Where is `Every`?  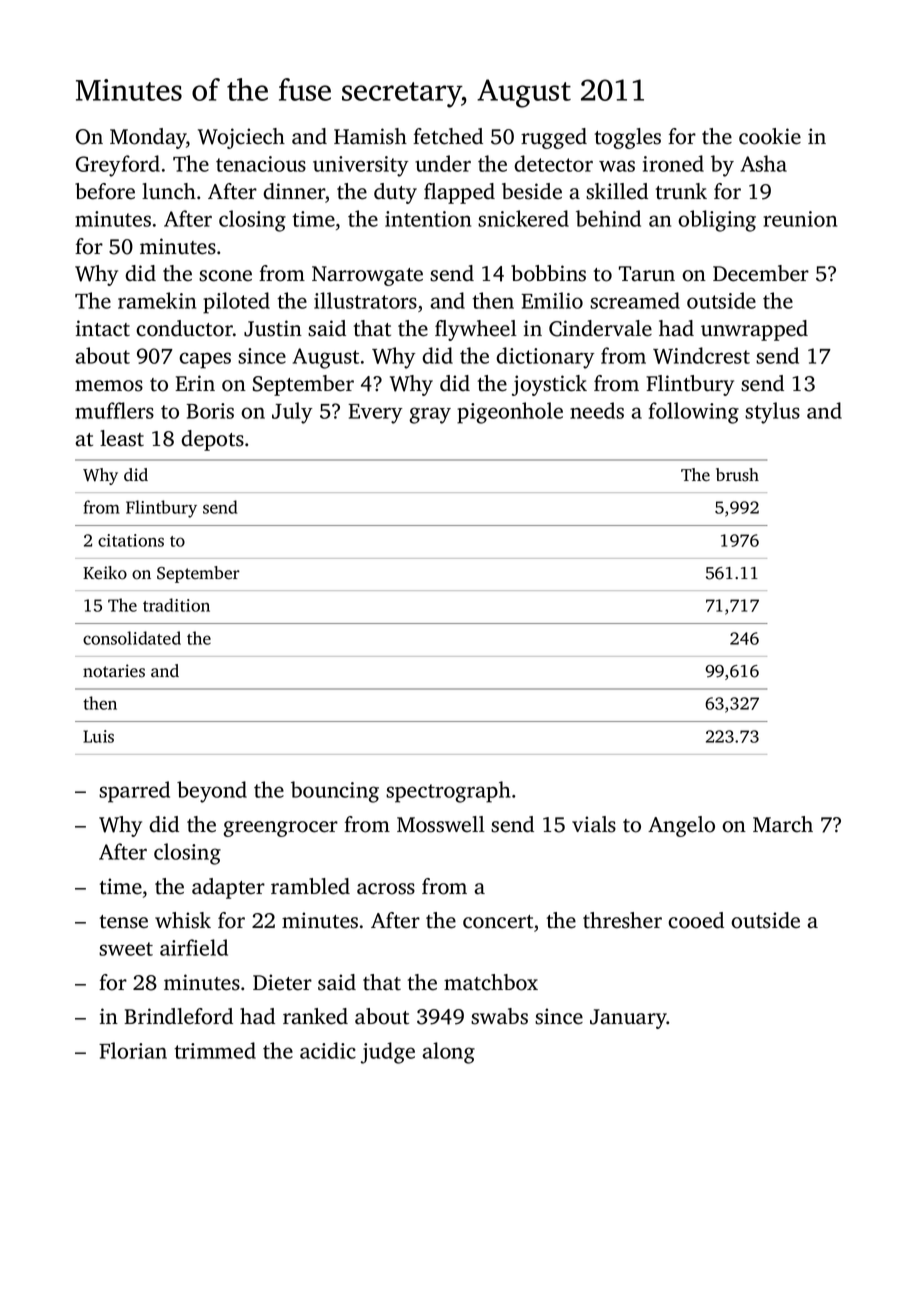 Every is located at coordinates (376, 414).
